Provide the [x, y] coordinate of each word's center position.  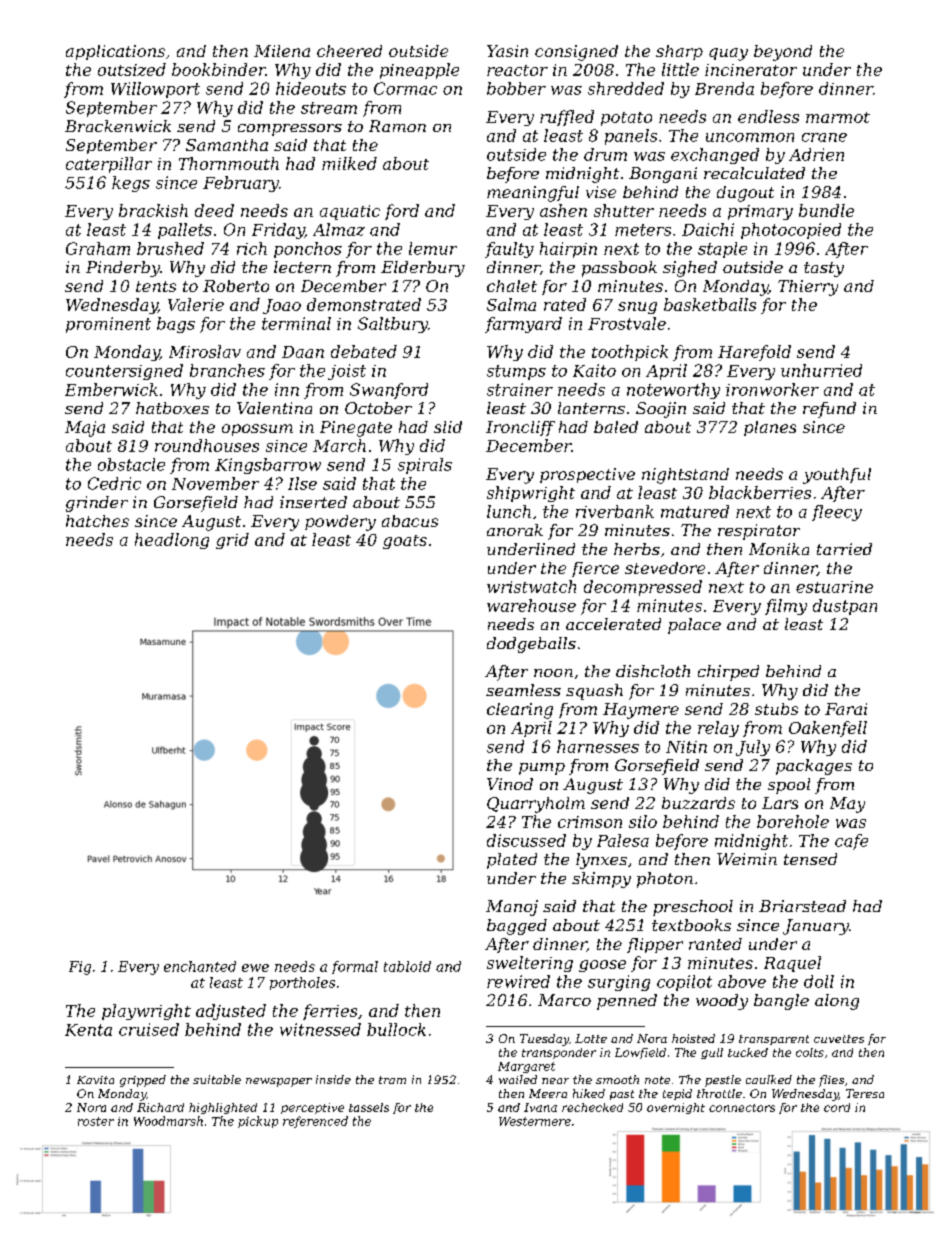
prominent [108, 325]
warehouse [531, 605]
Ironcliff [520, 428]
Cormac [405, 88]
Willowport [155, 90]
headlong [172, 541]
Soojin [661, 410]
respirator [759, 532]
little [680, 69]
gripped [143, 1081]
